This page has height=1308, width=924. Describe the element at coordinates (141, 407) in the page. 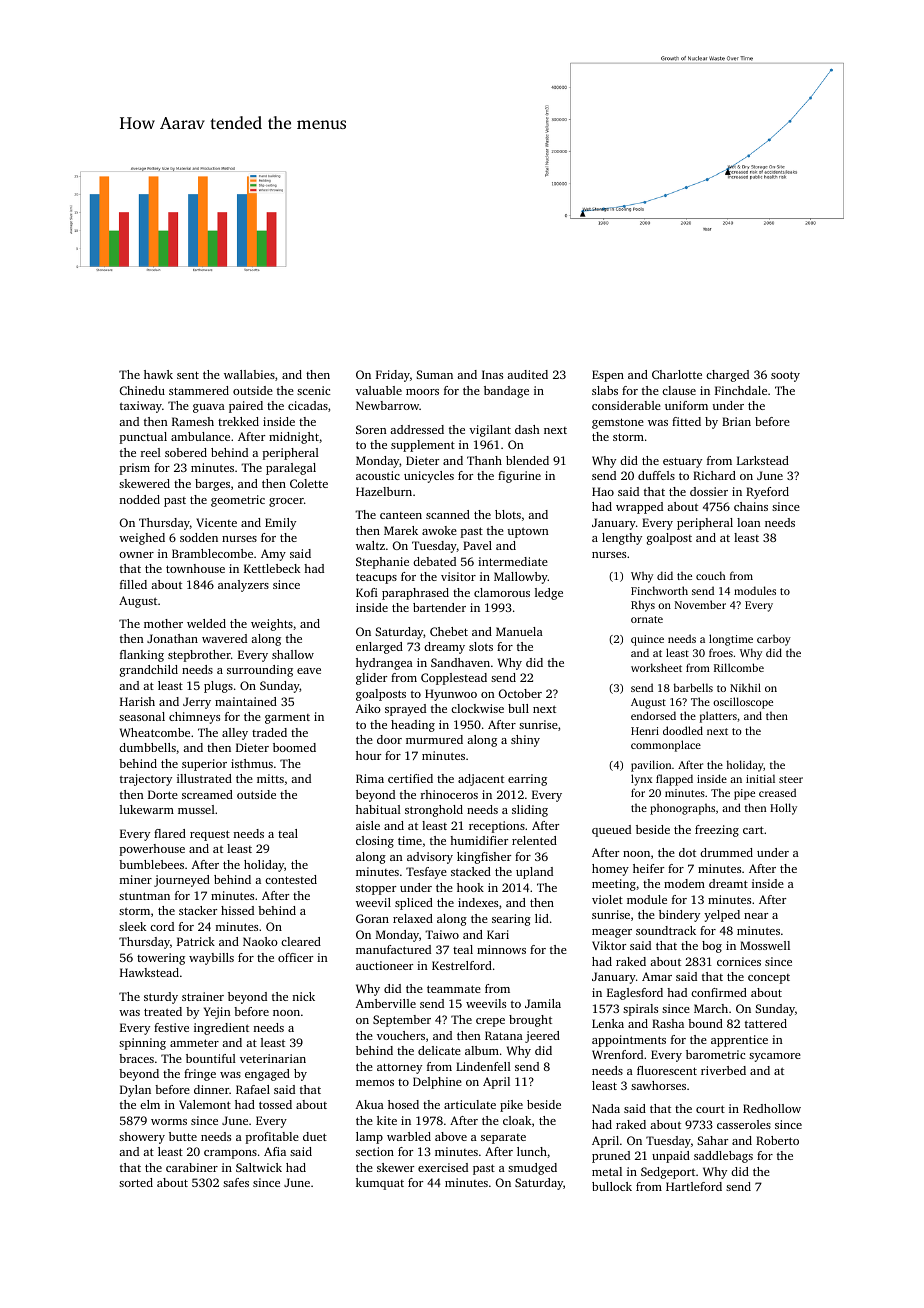

I see `taxiway` at that location.
